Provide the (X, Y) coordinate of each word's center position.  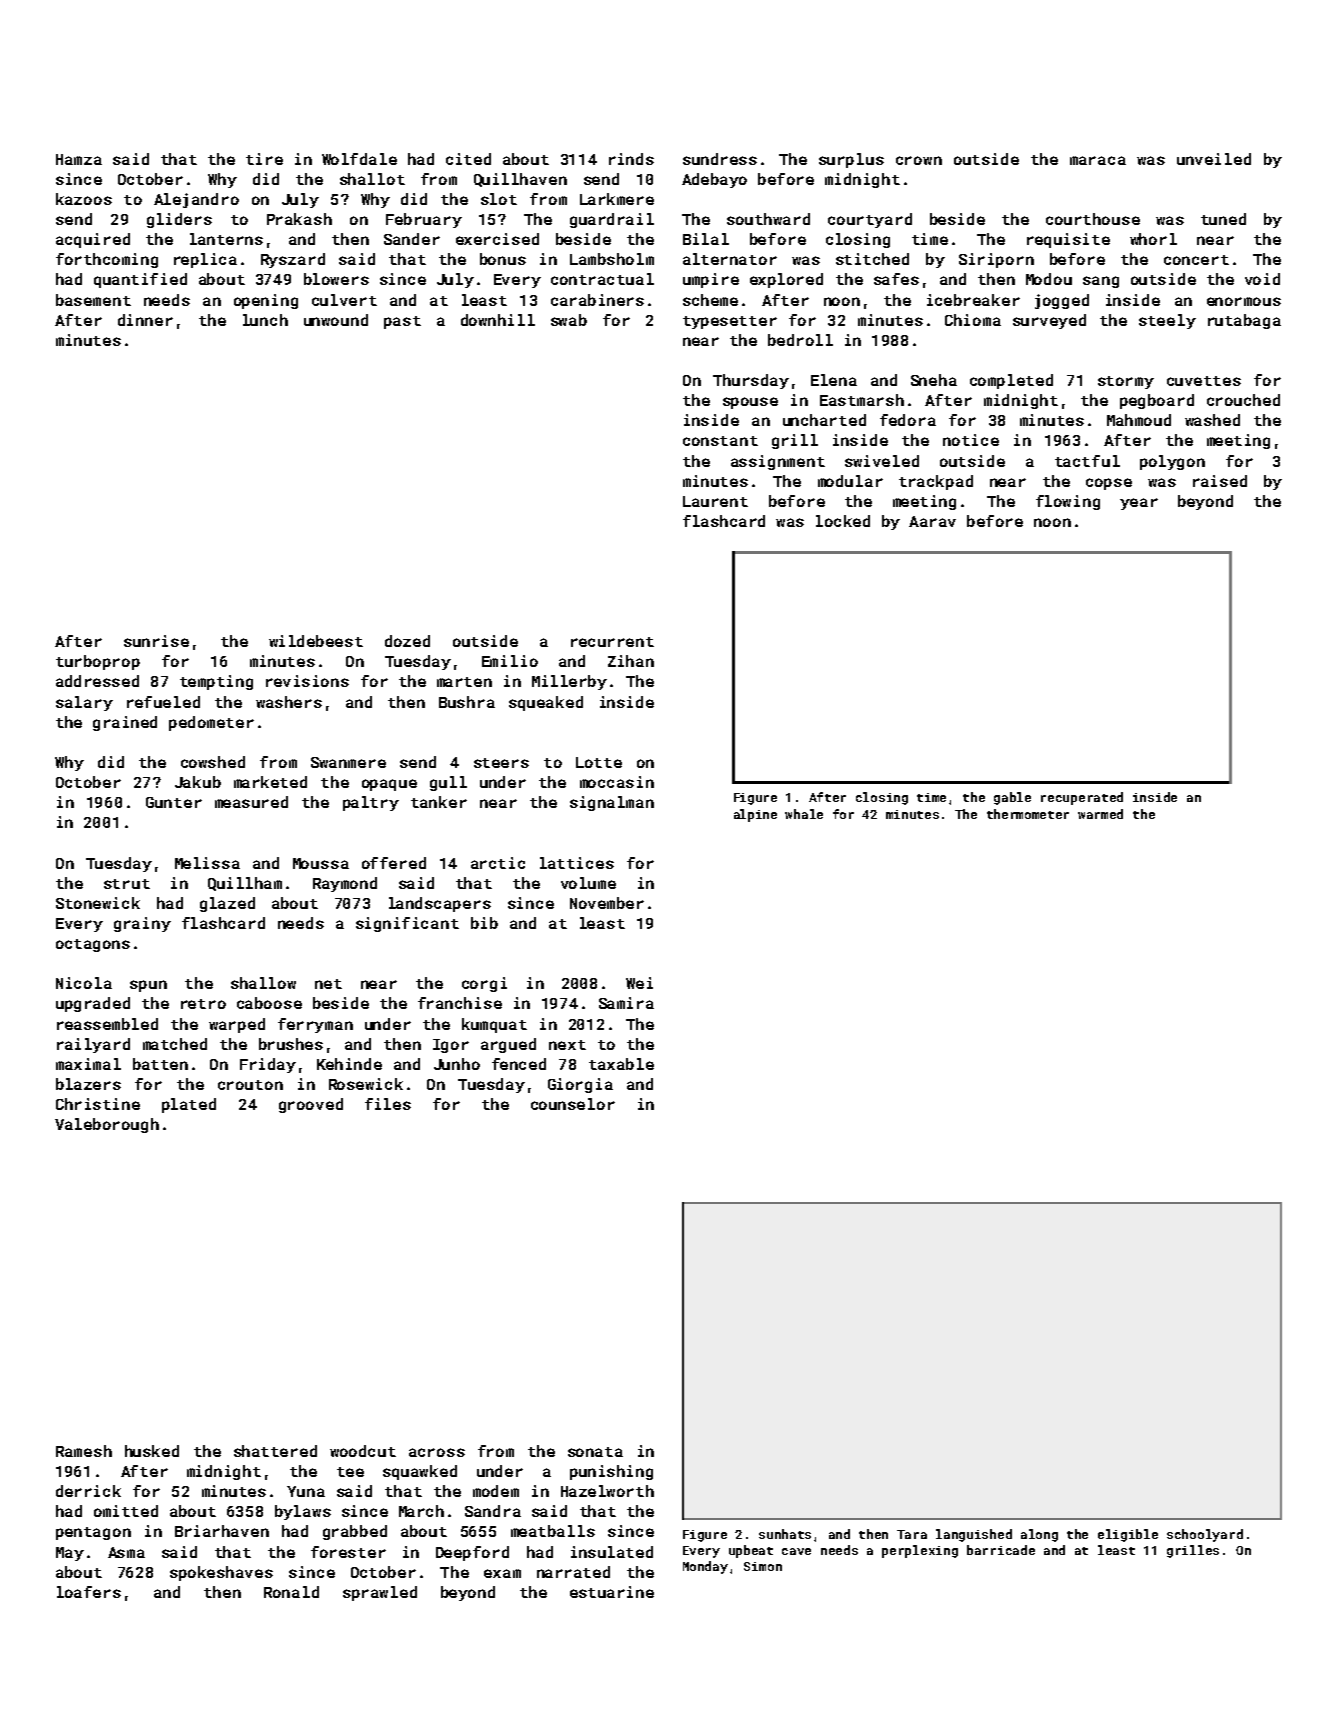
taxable (621, 1064)
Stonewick (98, 903)
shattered (275, 1451)
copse (1109, 484)
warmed (1100, 814)
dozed (407, 641)
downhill (498, 320)
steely (1167, 321)
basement (93, 300)
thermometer (1028, 814)
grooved (311, 1105)
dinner (145, 320)
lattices (577, 863)
